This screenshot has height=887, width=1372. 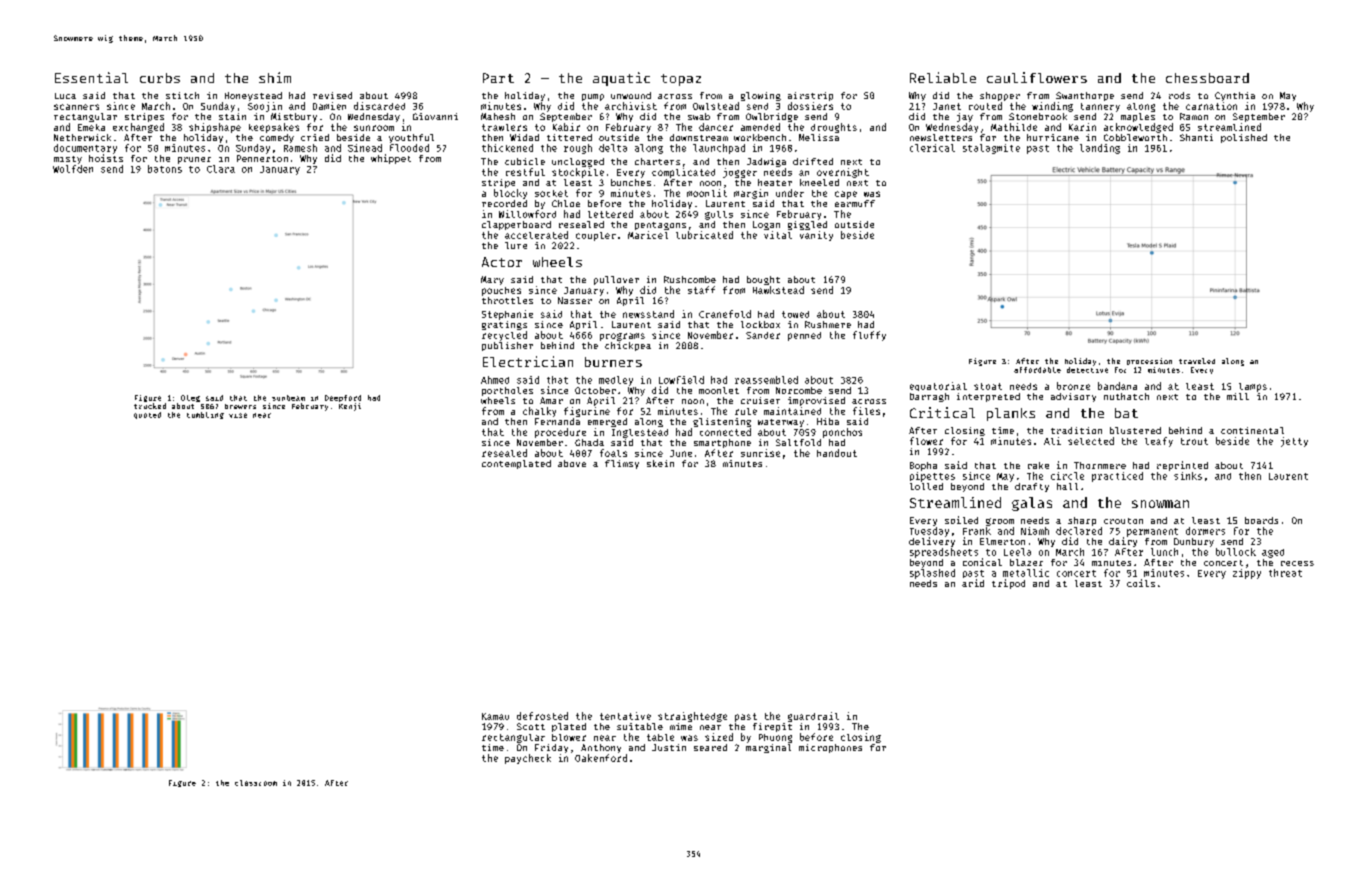 What do you see at coordinates (1207, 78) in the screenshot?
I see `chessboard` at bounding box center [1207, 78].
